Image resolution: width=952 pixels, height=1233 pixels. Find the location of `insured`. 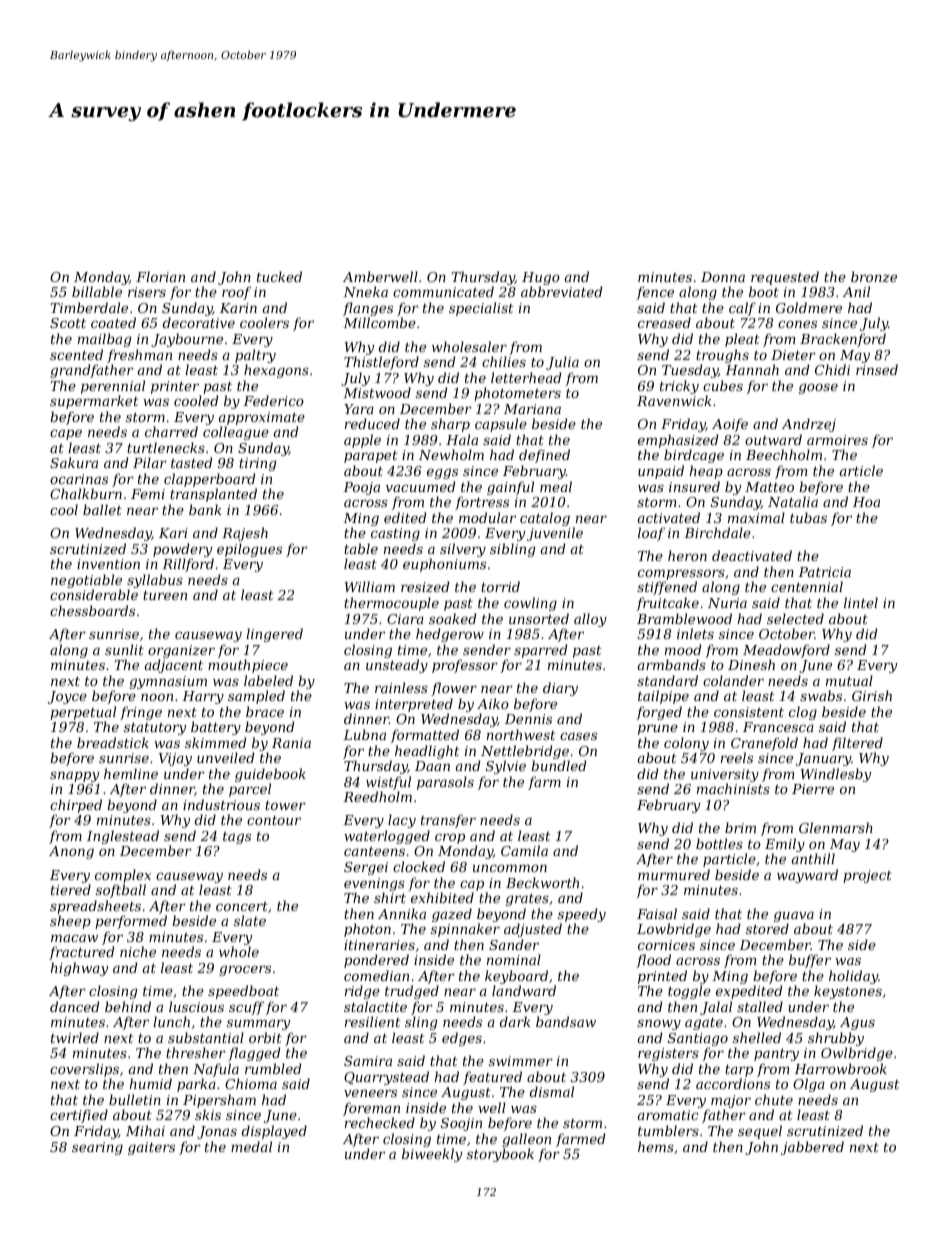

insured is located at coordinates (694, 486).
